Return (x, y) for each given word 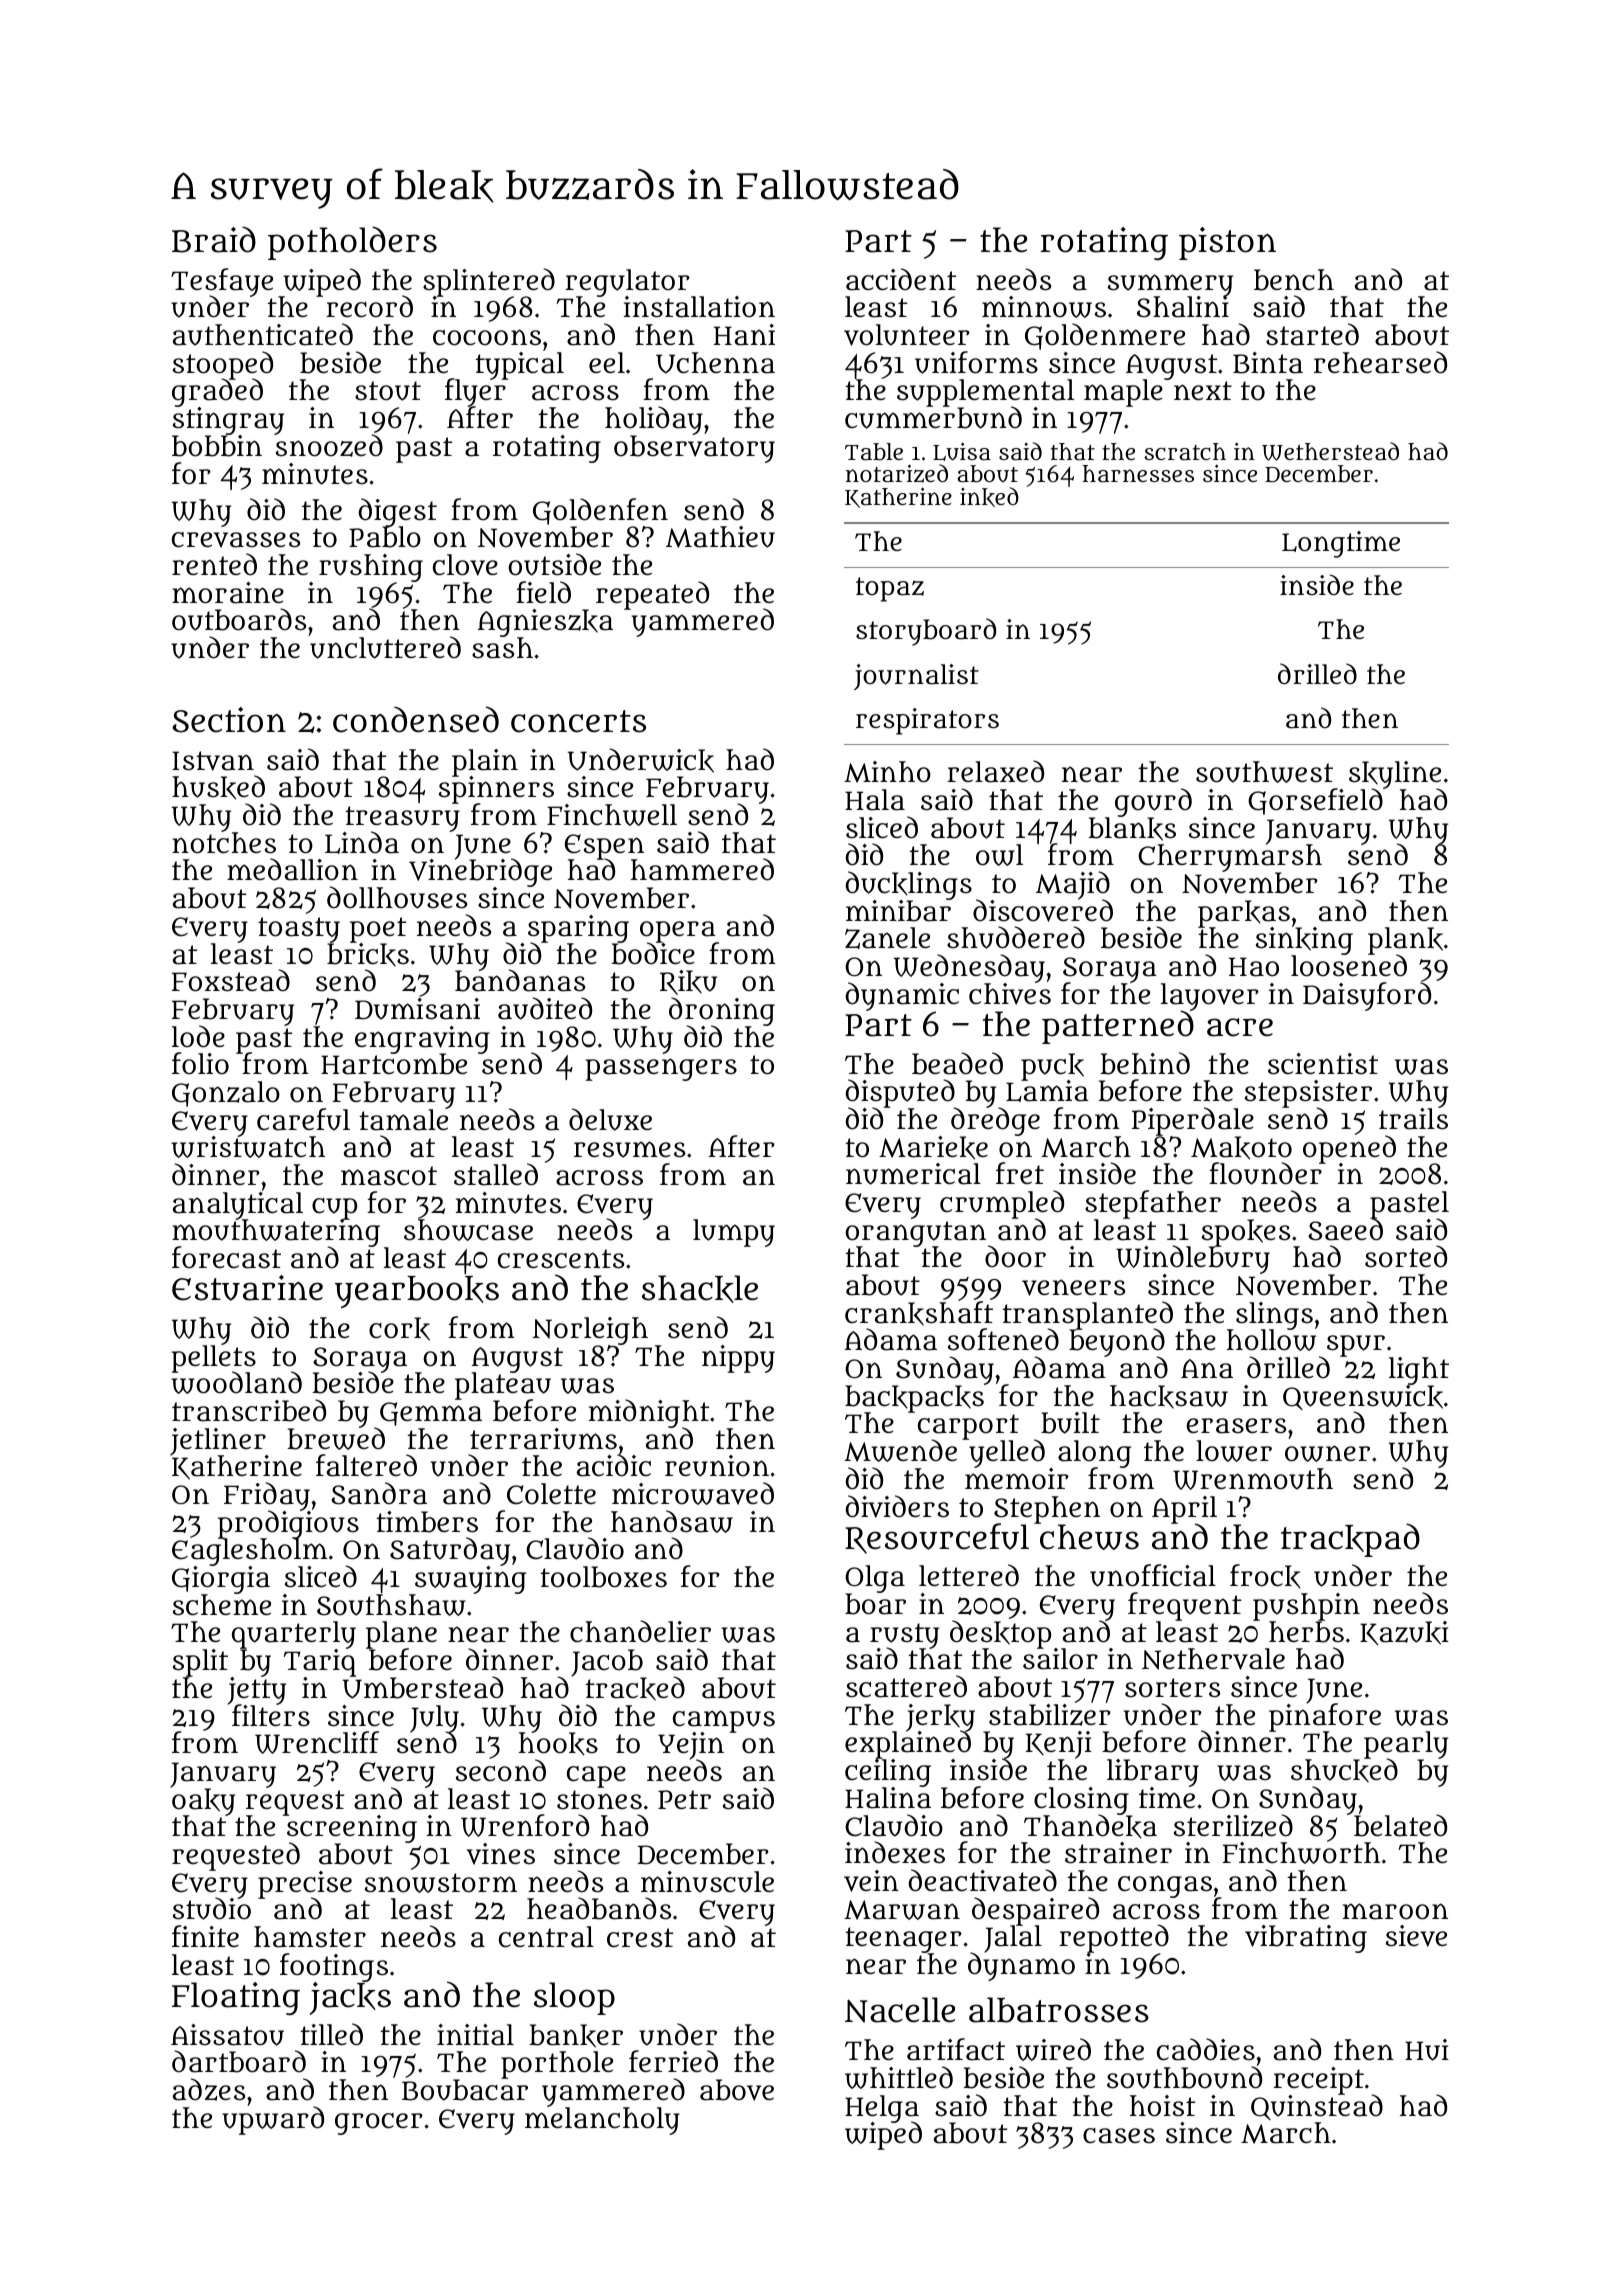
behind (1145, 1063)
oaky (203, 1802)
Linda (362, 842)
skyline (1395, 775)
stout (388, 391)
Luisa (962, 452)
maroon (1395, 1911)
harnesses (1138, 473)
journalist (916, 677)
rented (214, 564)
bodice (653, 954)
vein (871, 1881)
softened (1003, 1339)
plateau (503, 1386)
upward (273, 2120)
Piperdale (1193, 1121)
